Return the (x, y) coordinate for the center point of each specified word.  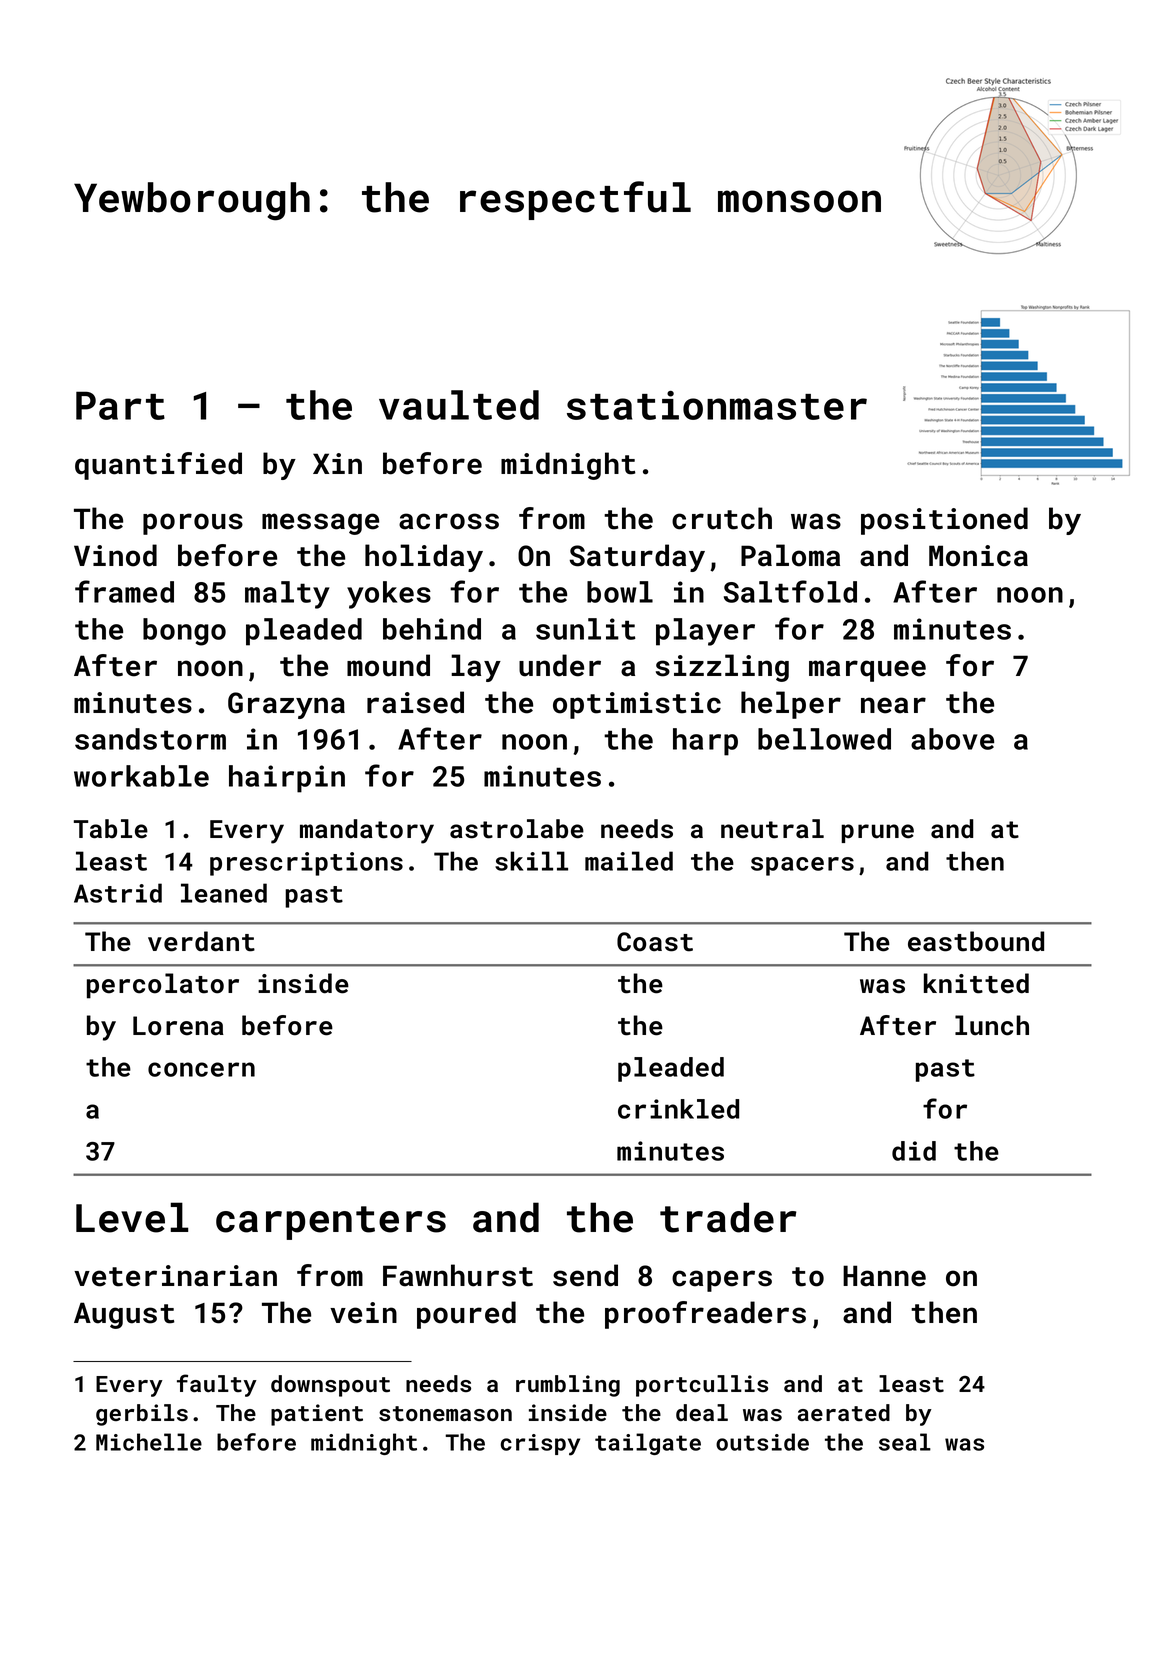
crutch (722, 518)
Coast (655, 942)
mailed (629, 861)
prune (877, 833)
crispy (540, 1445)
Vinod (115, 555)
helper (791, 705)
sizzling (722, 668)
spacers (802, 866)
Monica (978, 556)
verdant (201, 941)
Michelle (149, 1442)
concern (201, 1069)
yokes (389, 595)
